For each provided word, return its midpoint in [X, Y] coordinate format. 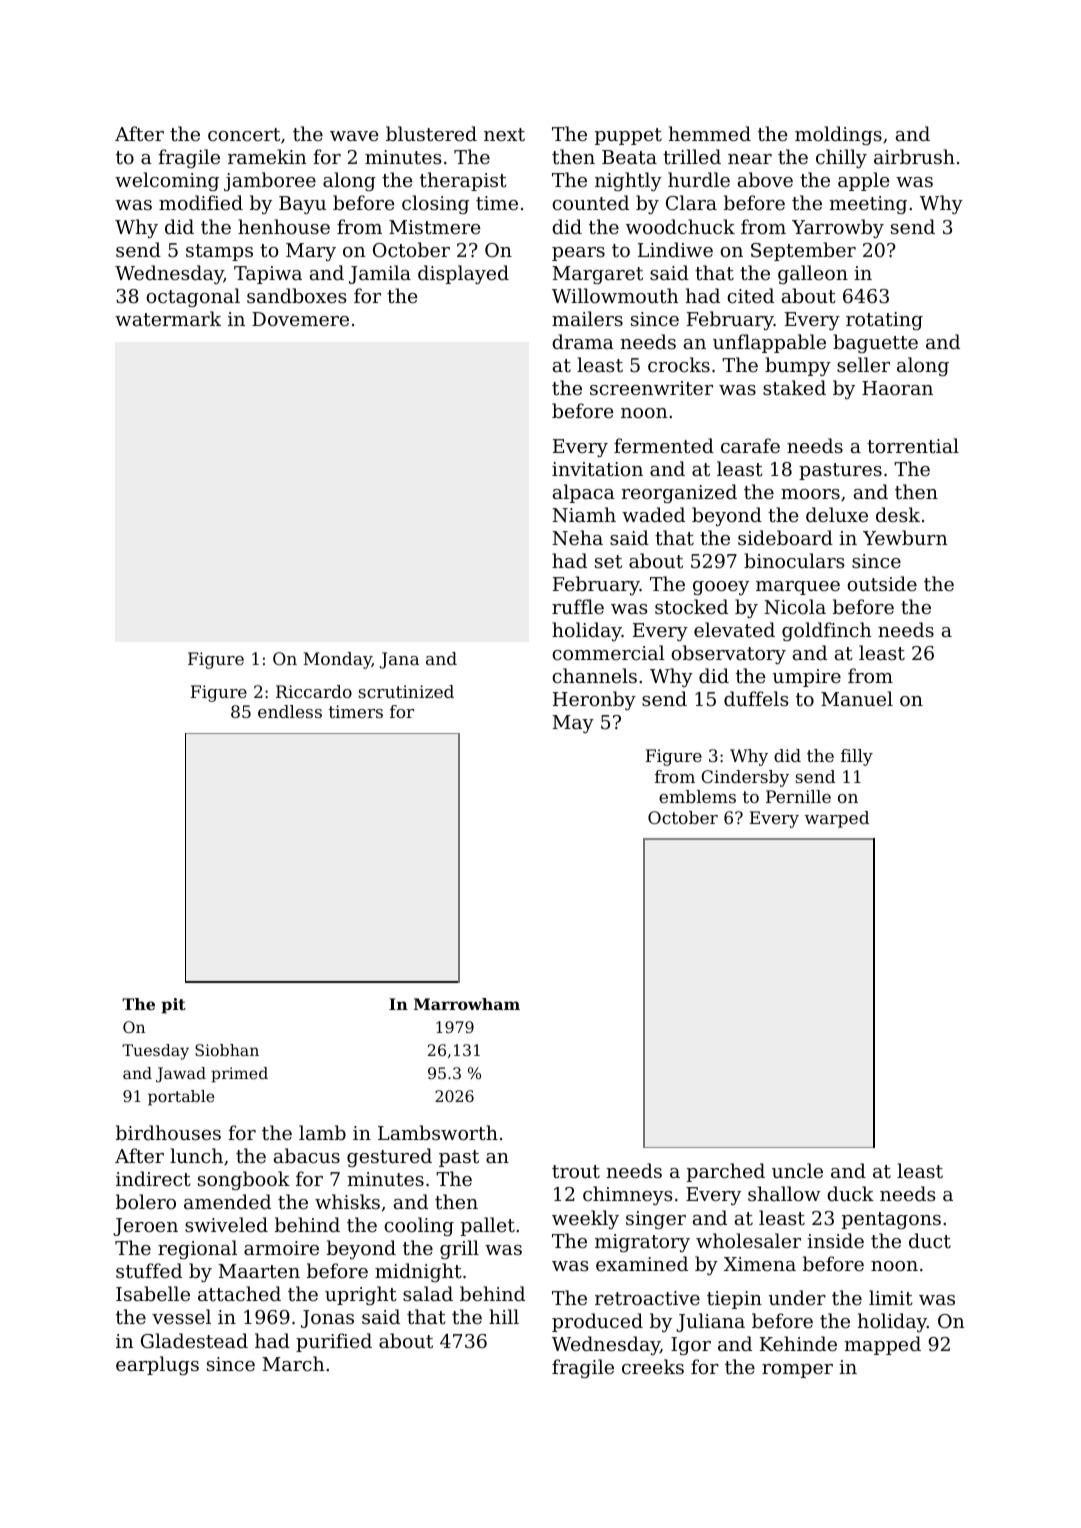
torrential [913, 445]
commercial [608, 652]
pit [173, 1006]
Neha [577, 537]
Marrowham [467, 1004]
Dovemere [300, 319]
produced [597, 1322]
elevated [734, 629]
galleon [813, 274]
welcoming [167, 181]
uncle [797, 1170]
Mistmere [435, 227]
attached [239, 1293]
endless [290, 711]
